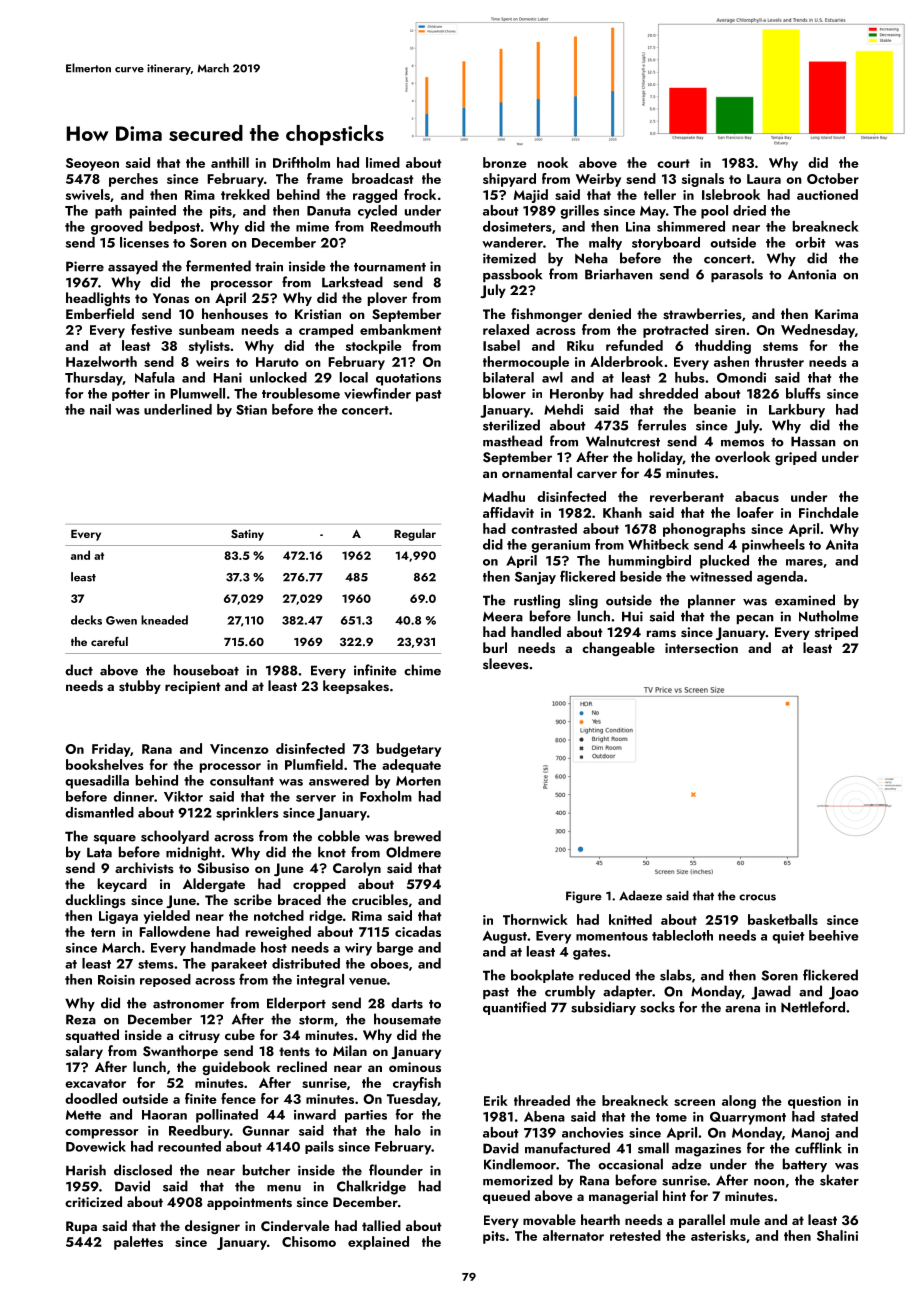 Image resolution: width=924 pixels, height=1308 pixels. I want to click on signals, so click(703, 180).
